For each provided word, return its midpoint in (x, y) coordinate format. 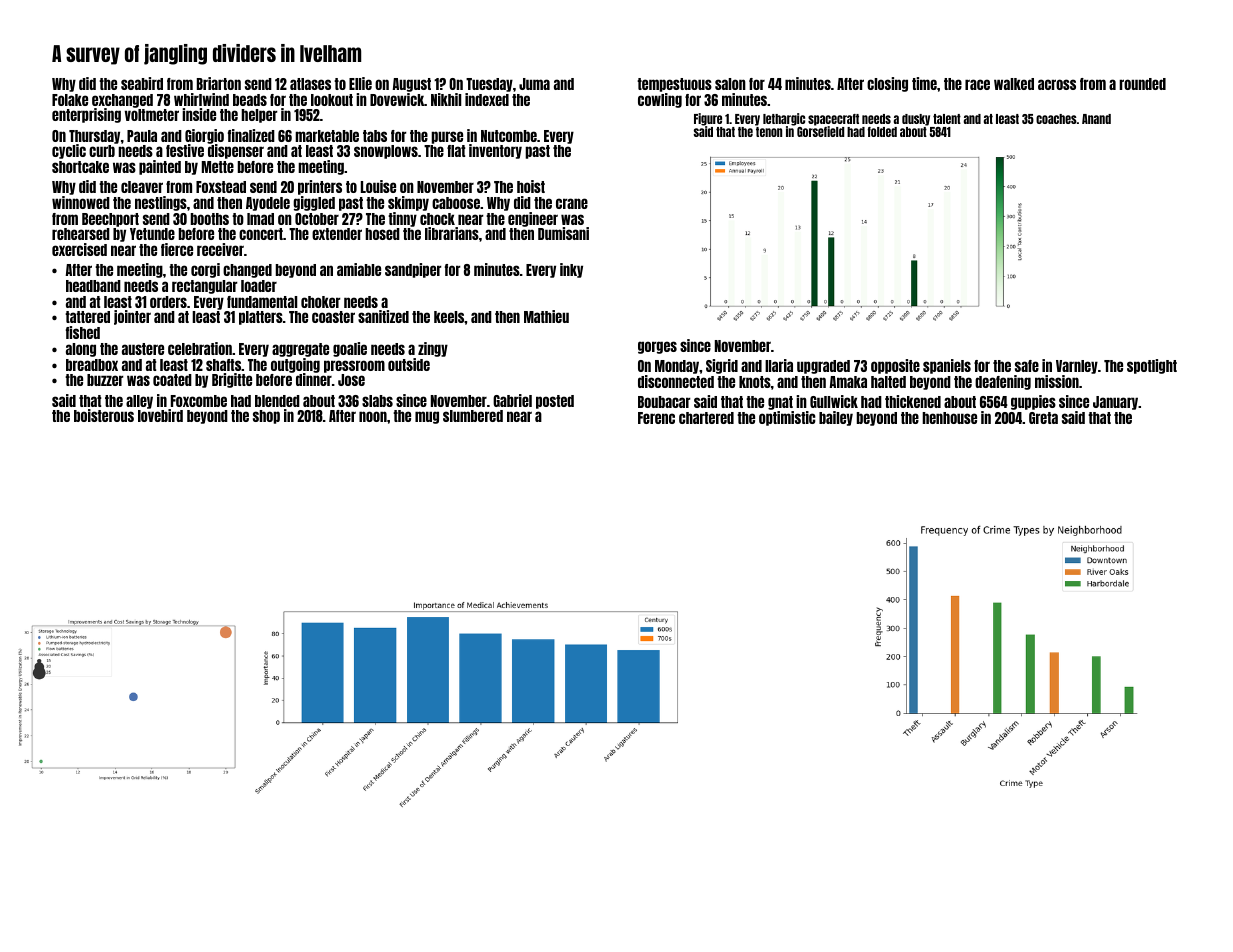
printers (320, 187)
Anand (1096, 119)
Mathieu (546, 316)
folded (882, 132)
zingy (433, 349)
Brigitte (232, 380)
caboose (456, 203)
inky (571, 270)
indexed (487, 99)
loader (259, 286)
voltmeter (152, 115)
